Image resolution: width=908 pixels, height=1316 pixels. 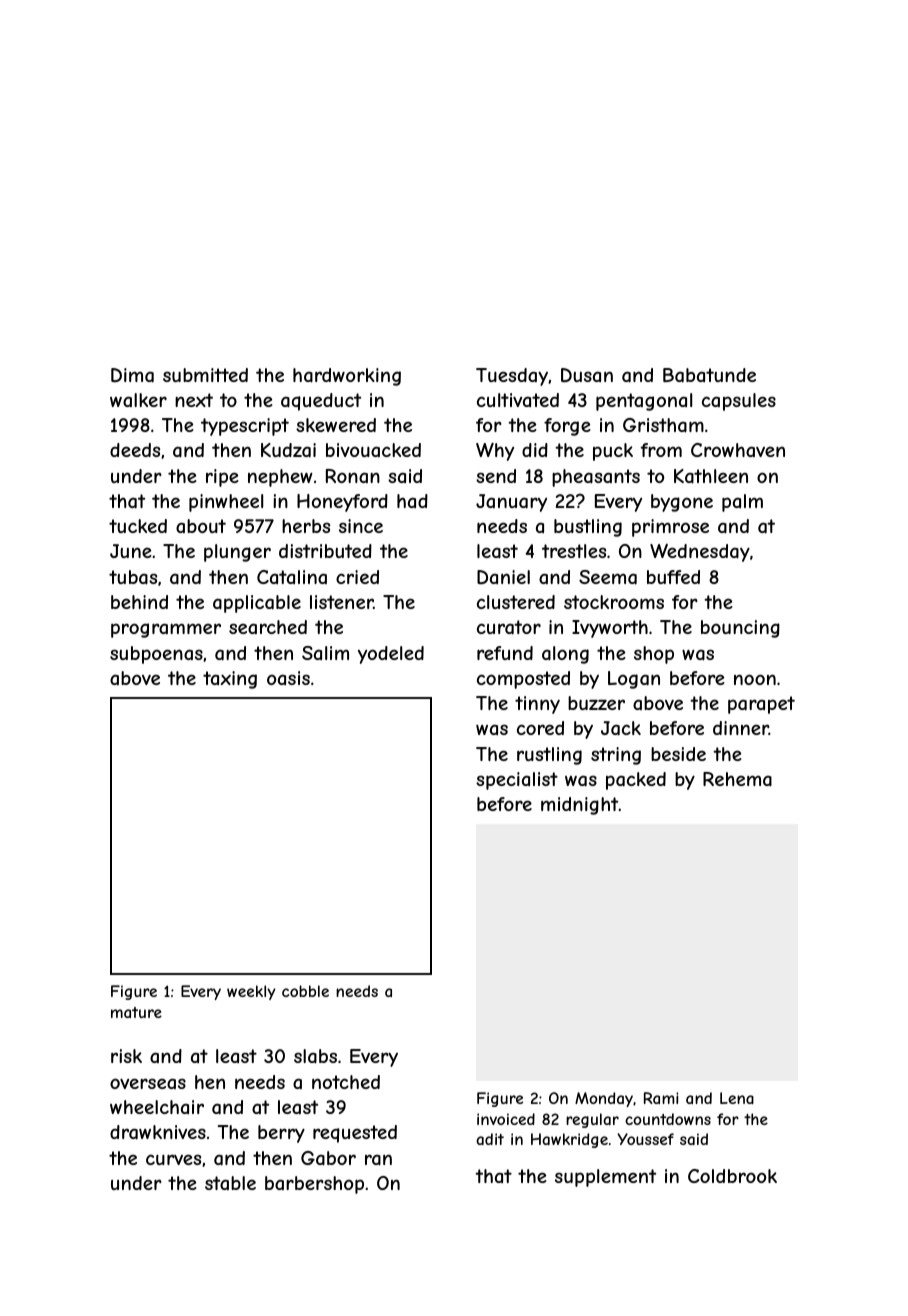 What do you see at coordinates (604, 1099) in the image?
I see `Monday` at bounding box center [604, 1099].
